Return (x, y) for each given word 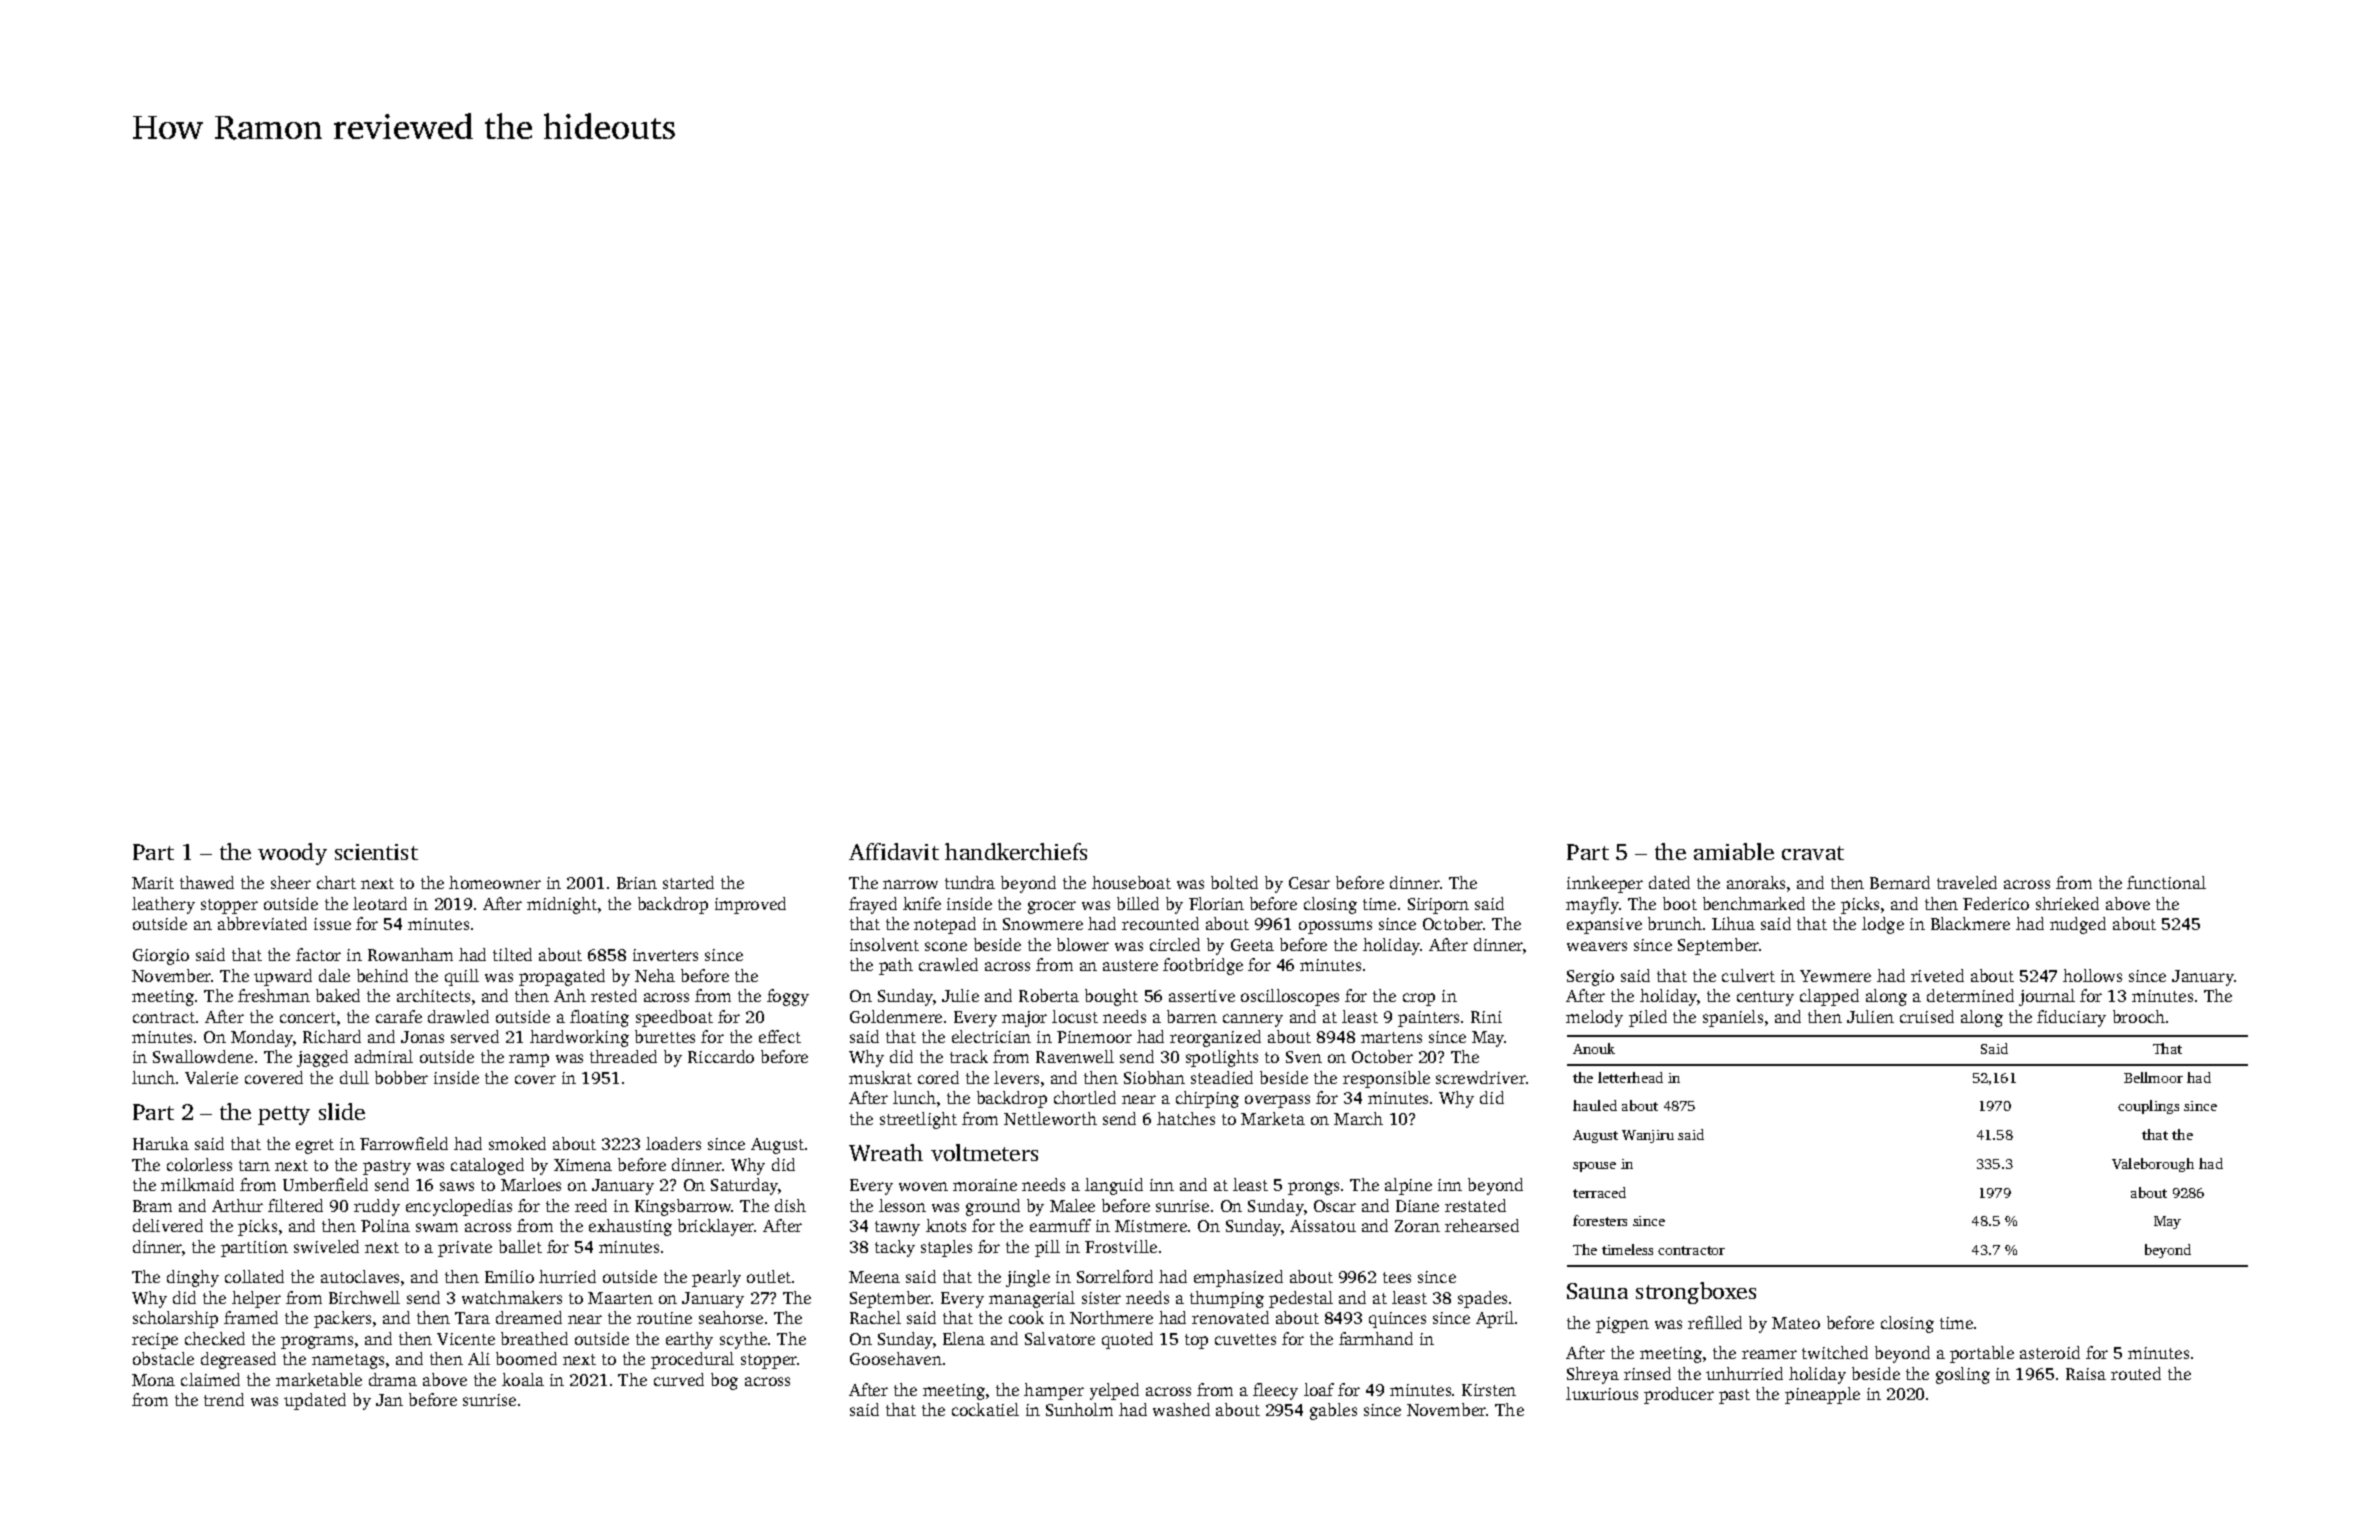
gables (1333, 1411)
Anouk (1594, 1048)
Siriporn (1438, 906)
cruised (1927, 1016)
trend (224, 1399)
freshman (274, 995)
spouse (1594, 1167)
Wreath (886, 1152)
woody (292, 854)
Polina (385, 1225)
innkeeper (1605, 884)
